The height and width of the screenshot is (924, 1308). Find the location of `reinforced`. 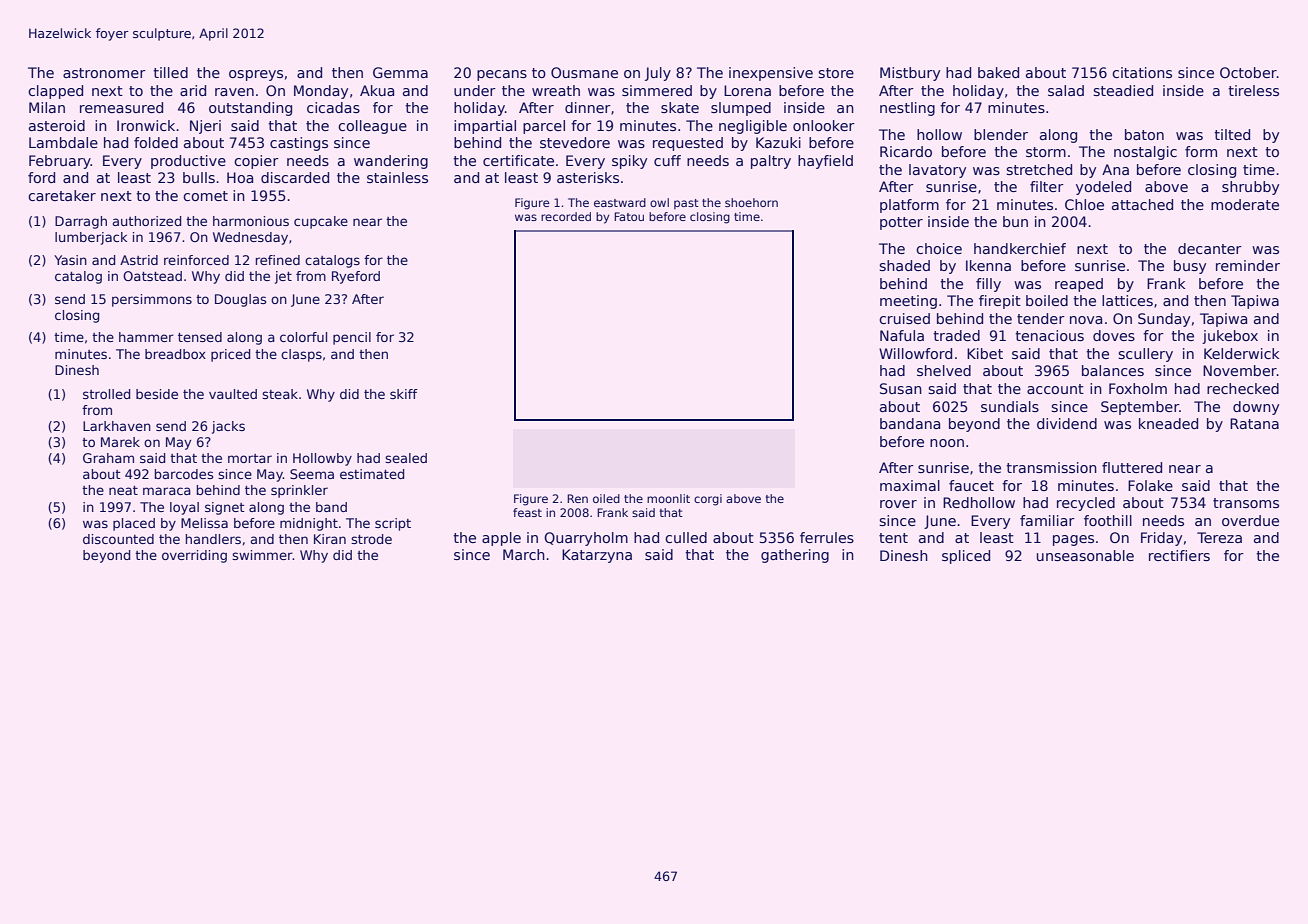

reinforced is located at coordinates (196, 260).
